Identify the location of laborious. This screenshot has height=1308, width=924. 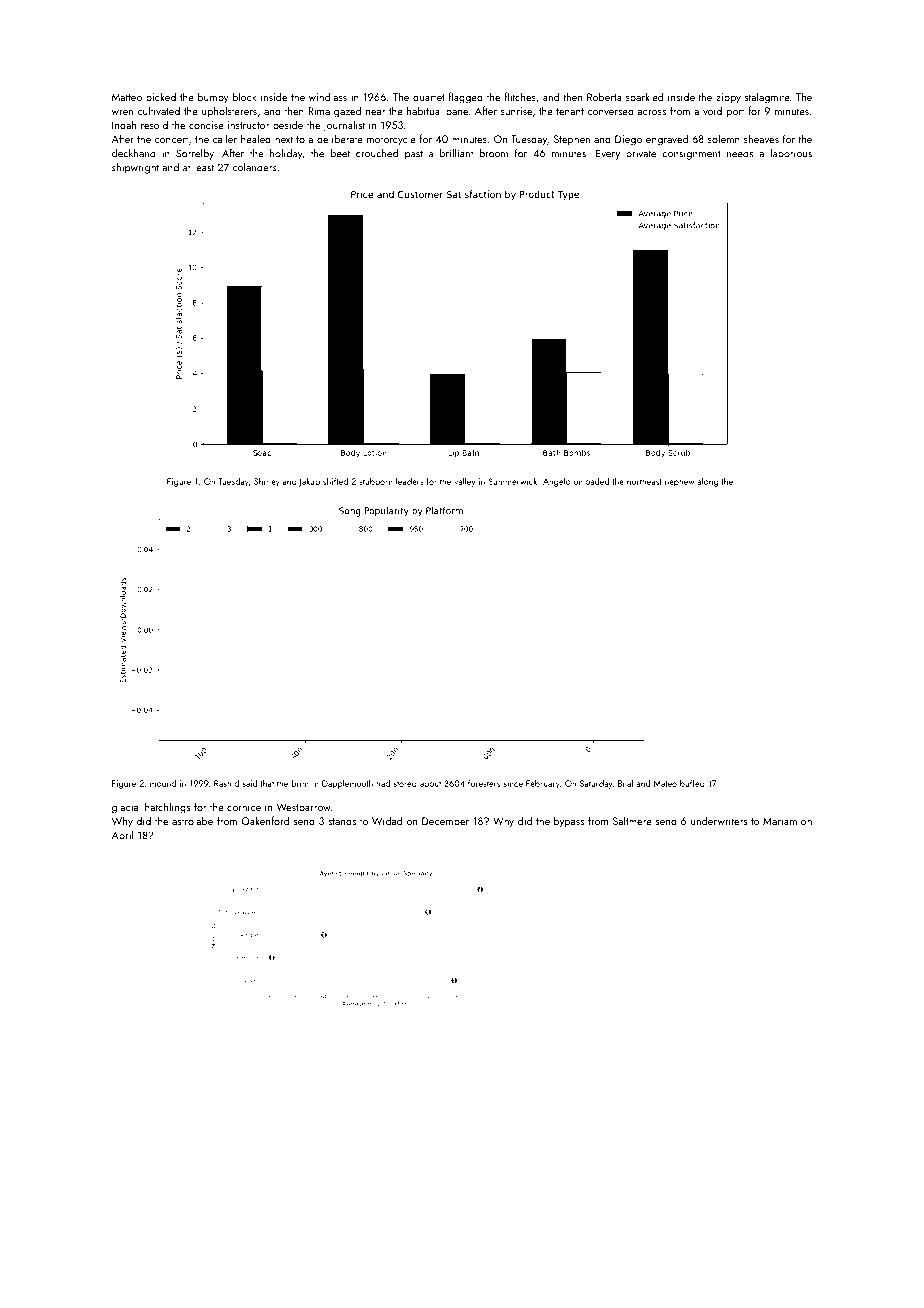
(791, 153).
